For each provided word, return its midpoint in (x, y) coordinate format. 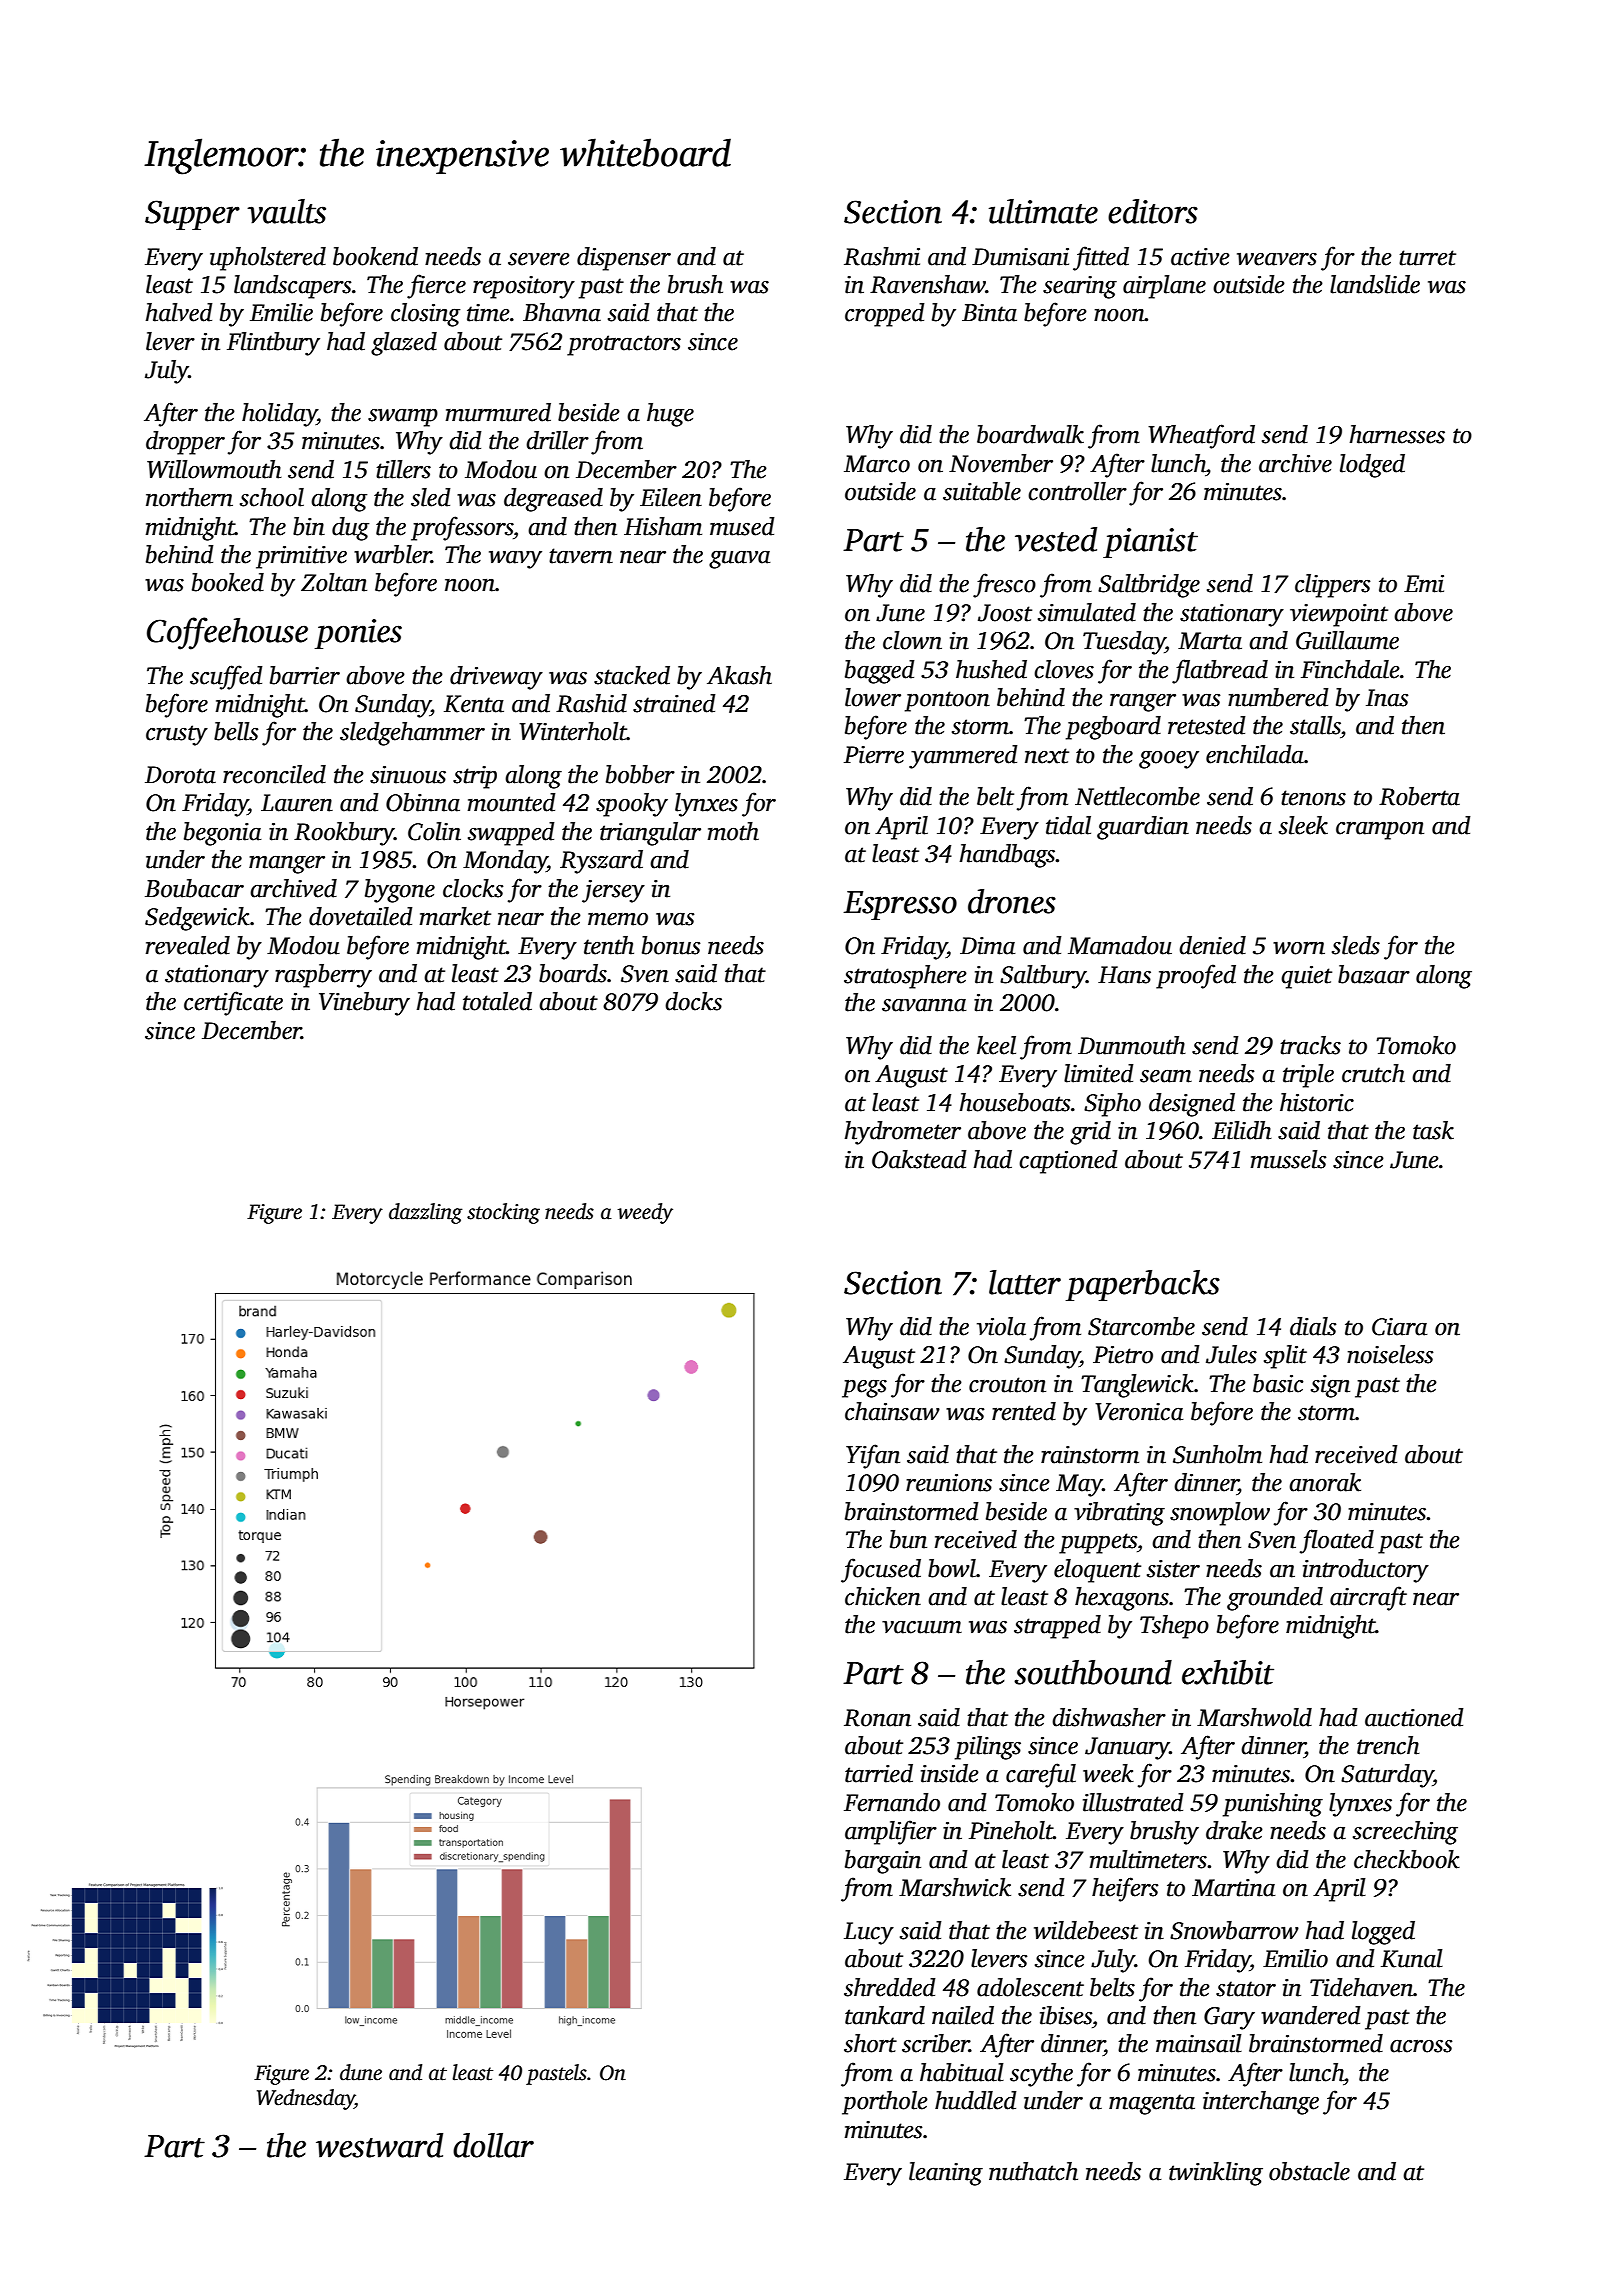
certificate (233, 1003)
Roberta (1419, 796)
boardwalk (1030, 434)
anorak (1325, 1482)
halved (179, 312)
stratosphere (905, 977)
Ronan (877, 1718)
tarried (879, 1773)
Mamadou (1120, 945)
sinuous (408, 775)
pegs (864, 1388)
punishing (1273, 1805)
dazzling (426, 1213)
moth (733, 831)
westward (379, 2145)
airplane (1164, 287)
